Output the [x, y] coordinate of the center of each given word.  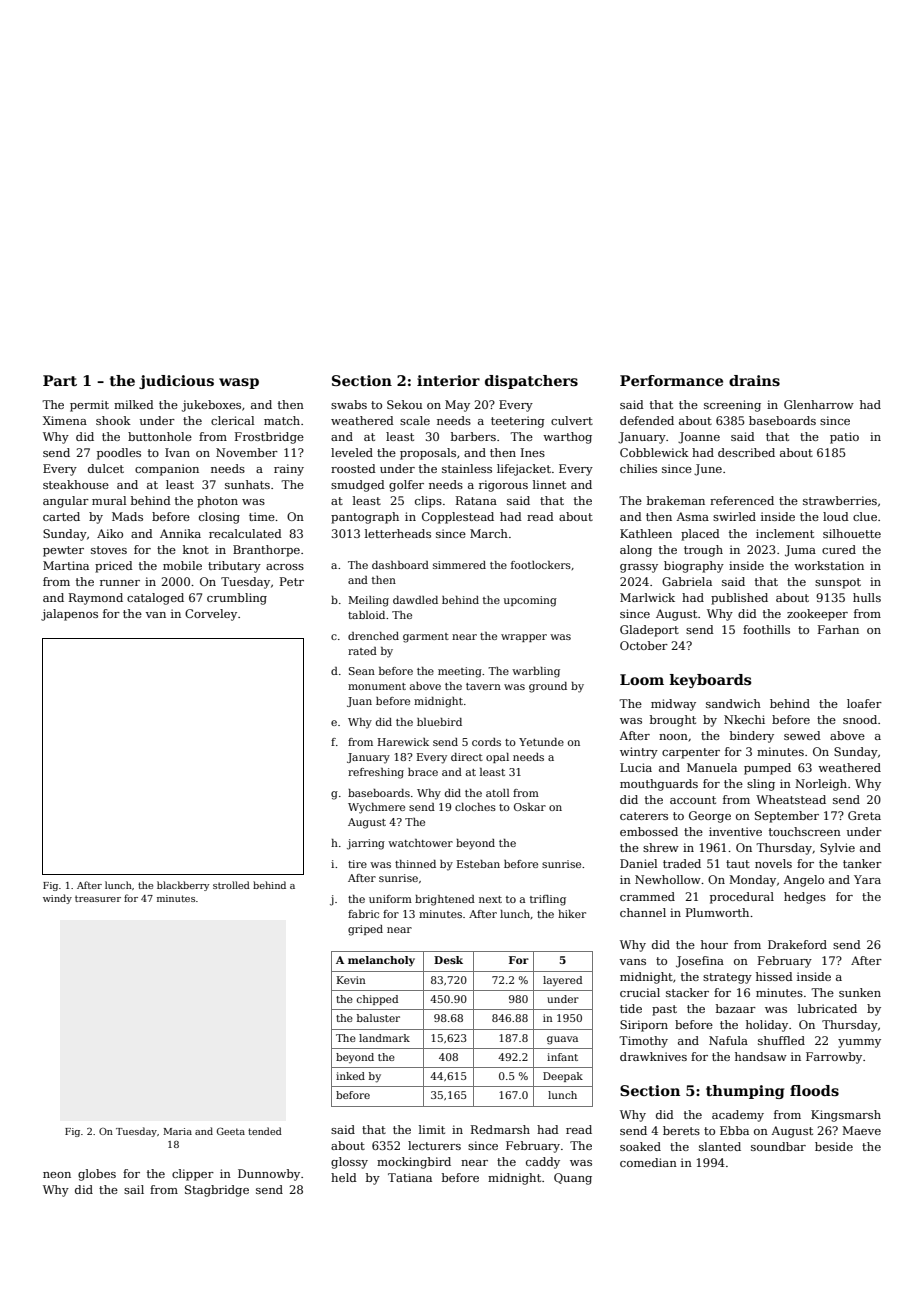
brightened [445, 900]
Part [60, 380]
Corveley [211, 615]
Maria [178, 1131]
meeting [460, 672]
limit [432, 1129]
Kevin [351, 980]
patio [844, 438]
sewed [802, 735]
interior [448, 380]
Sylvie [837, 849]
